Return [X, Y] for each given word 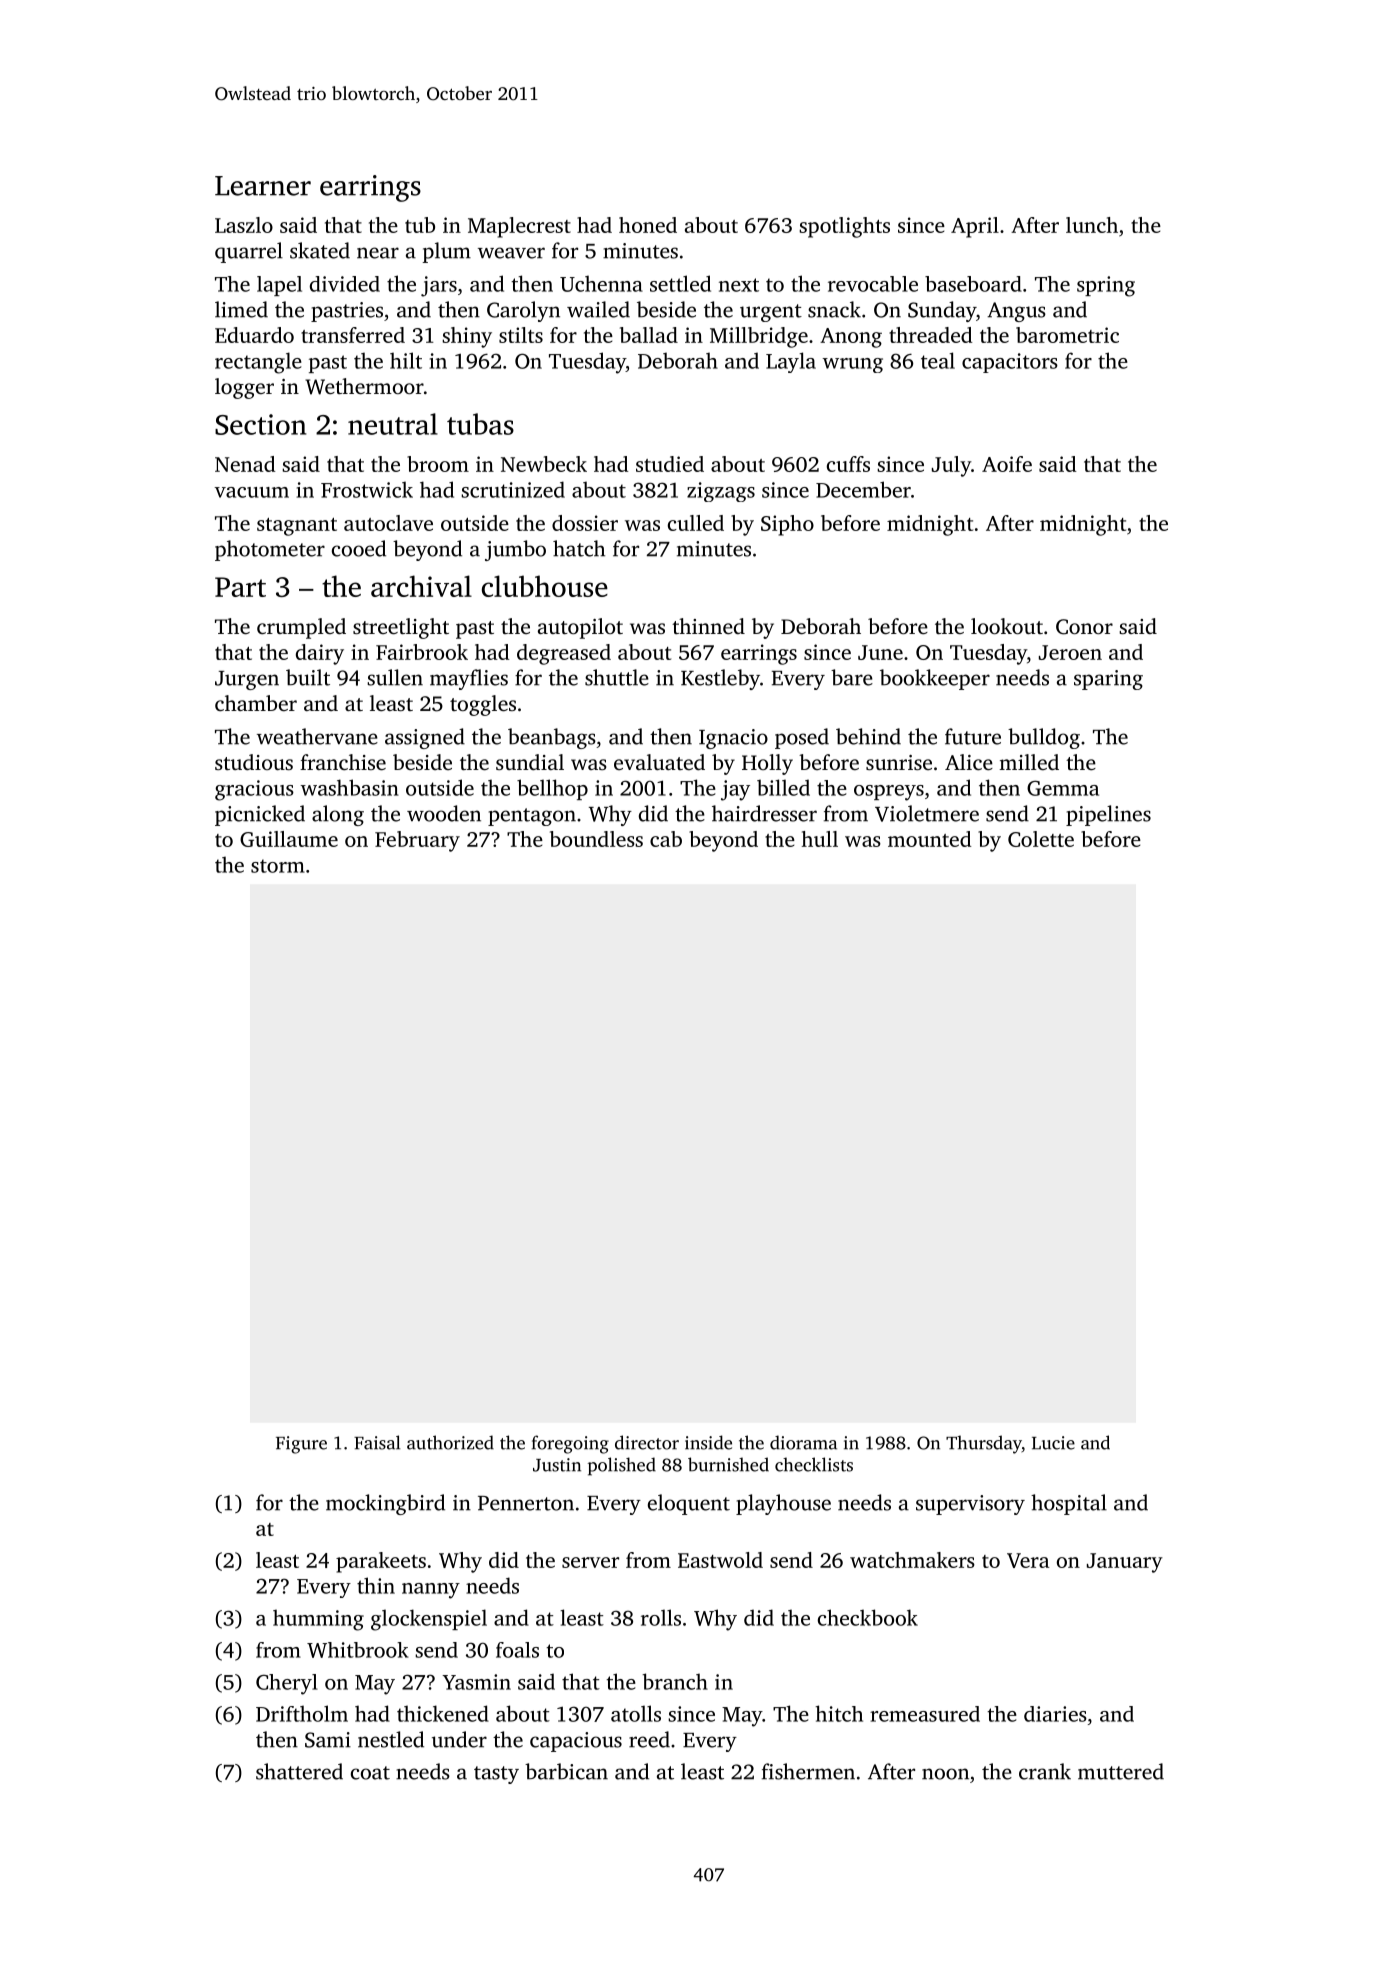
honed [648, 225]
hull [820, 839]
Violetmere [927, 813]
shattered [299, 1771]
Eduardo [254, 335]
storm [278, 866]
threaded [930, 335]
